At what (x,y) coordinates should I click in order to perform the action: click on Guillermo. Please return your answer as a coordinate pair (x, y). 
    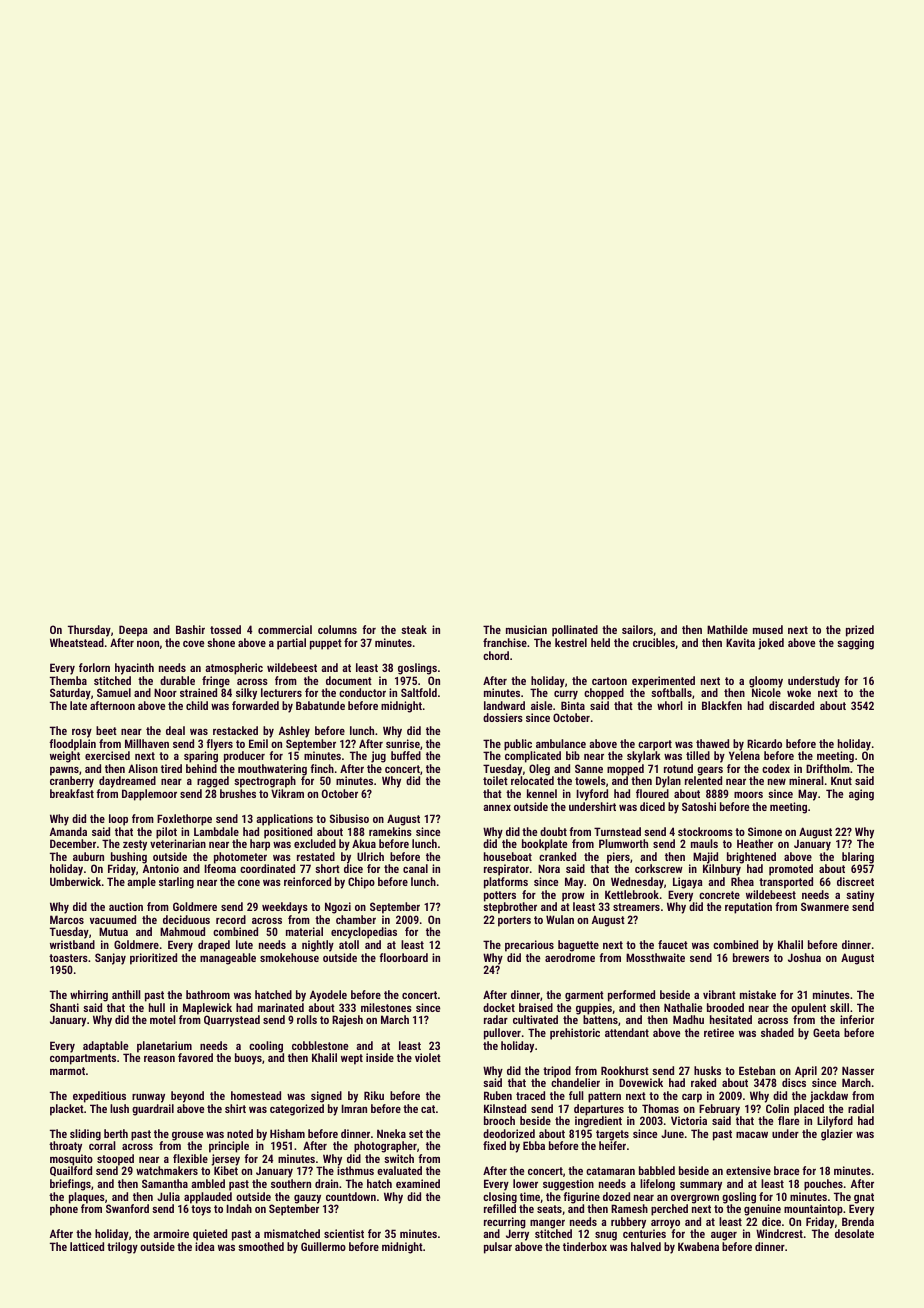
    Looking at the image, I should click on (323, 1246).
